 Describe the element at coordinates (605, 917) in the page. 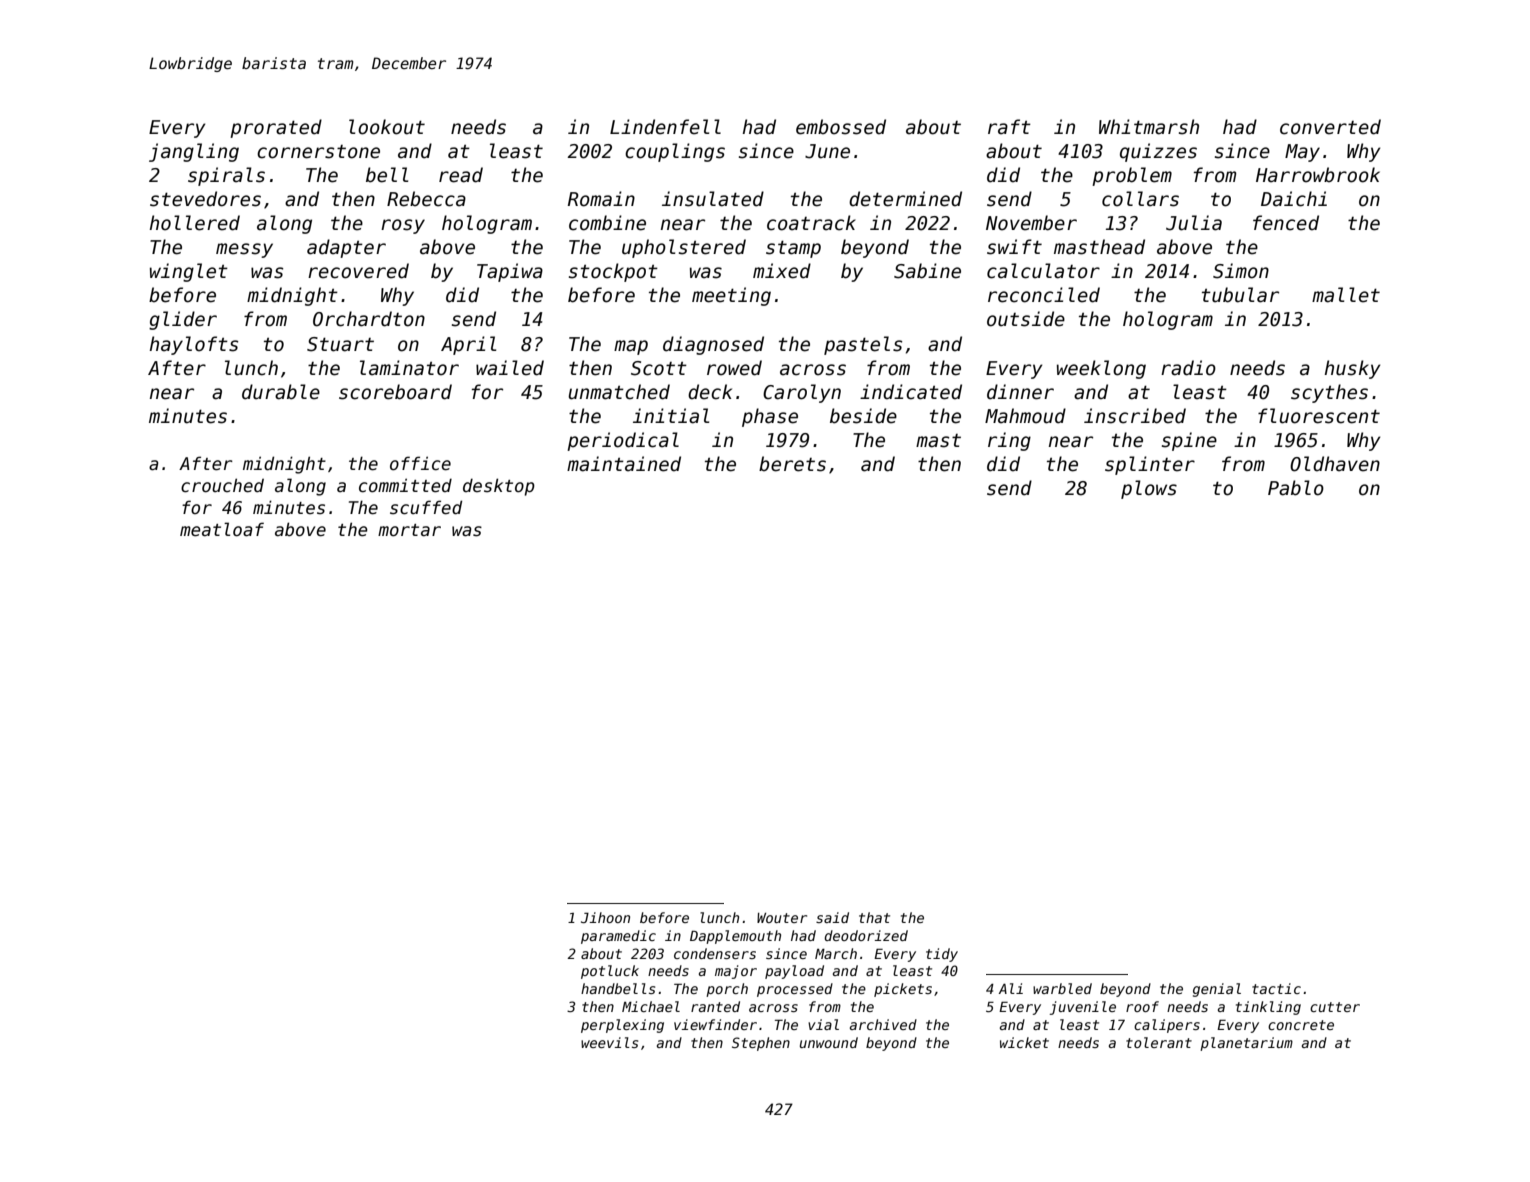

I see `Jihoon` at that location.
